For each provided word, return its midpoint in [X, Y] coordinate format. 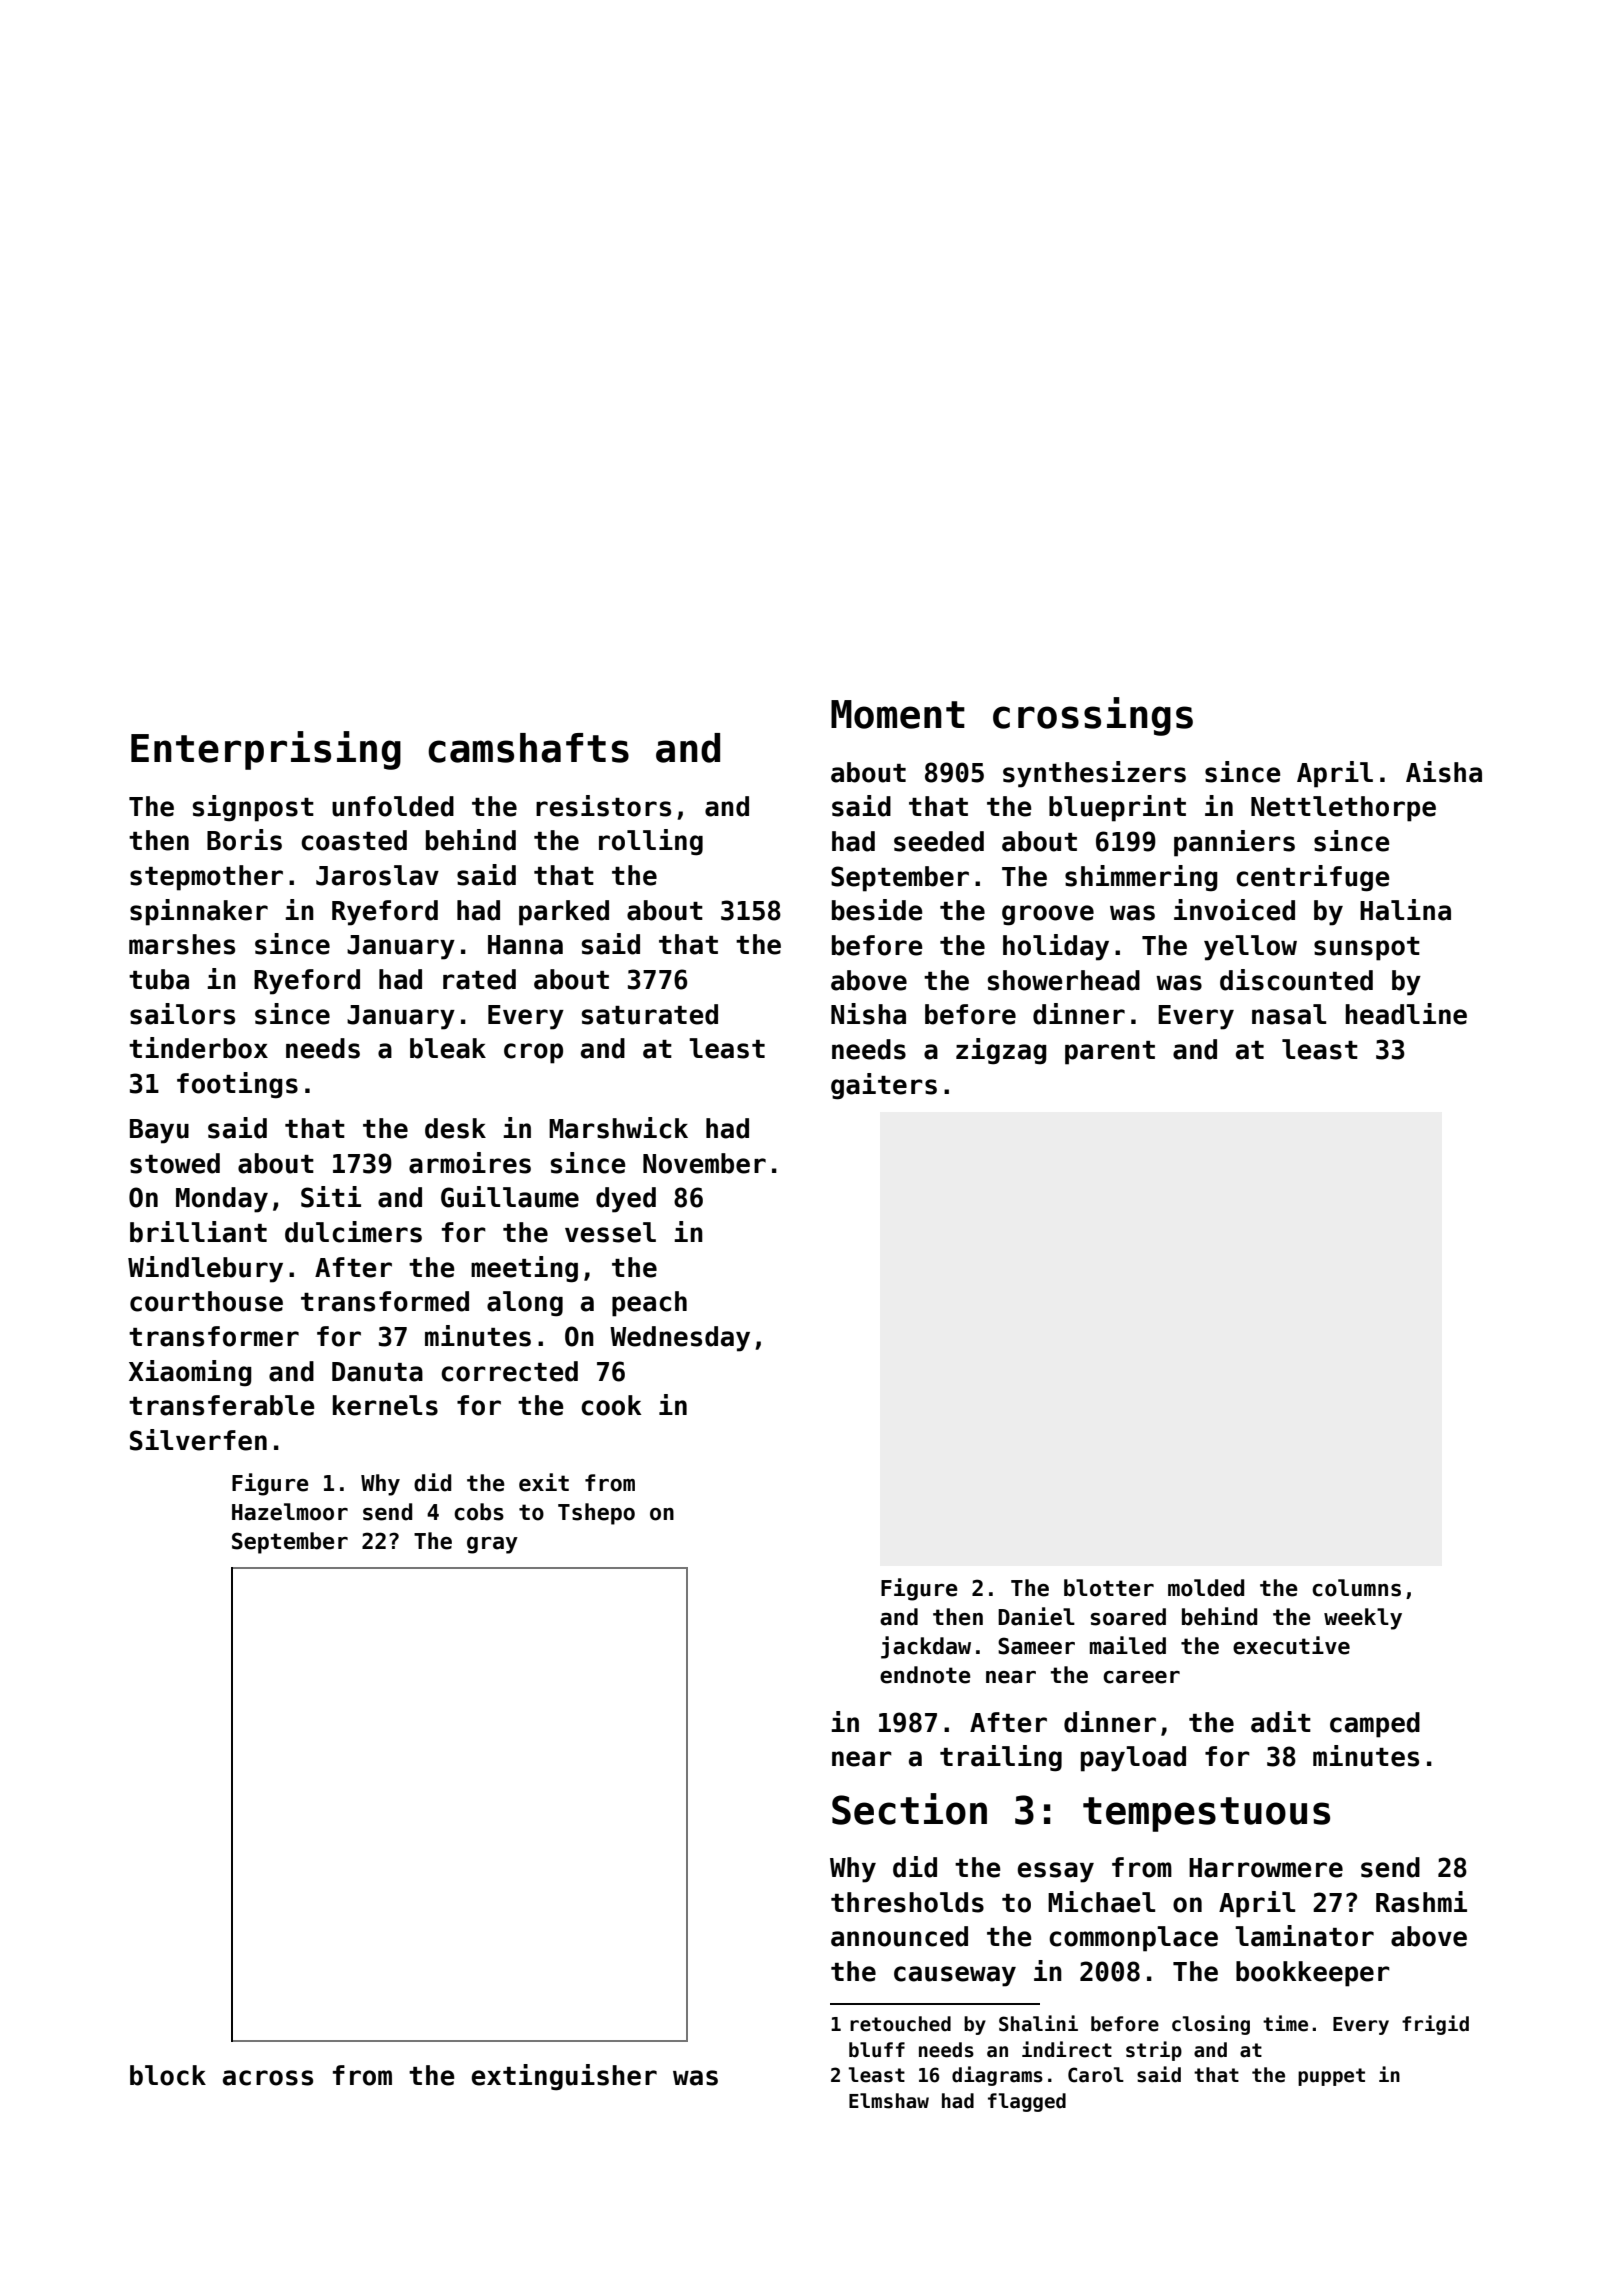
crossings [1093, 716]
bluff [877, 2050]
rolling [651, 842]
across [268, 2078]
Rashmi [1421, 1902]
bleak [448, 1048]
